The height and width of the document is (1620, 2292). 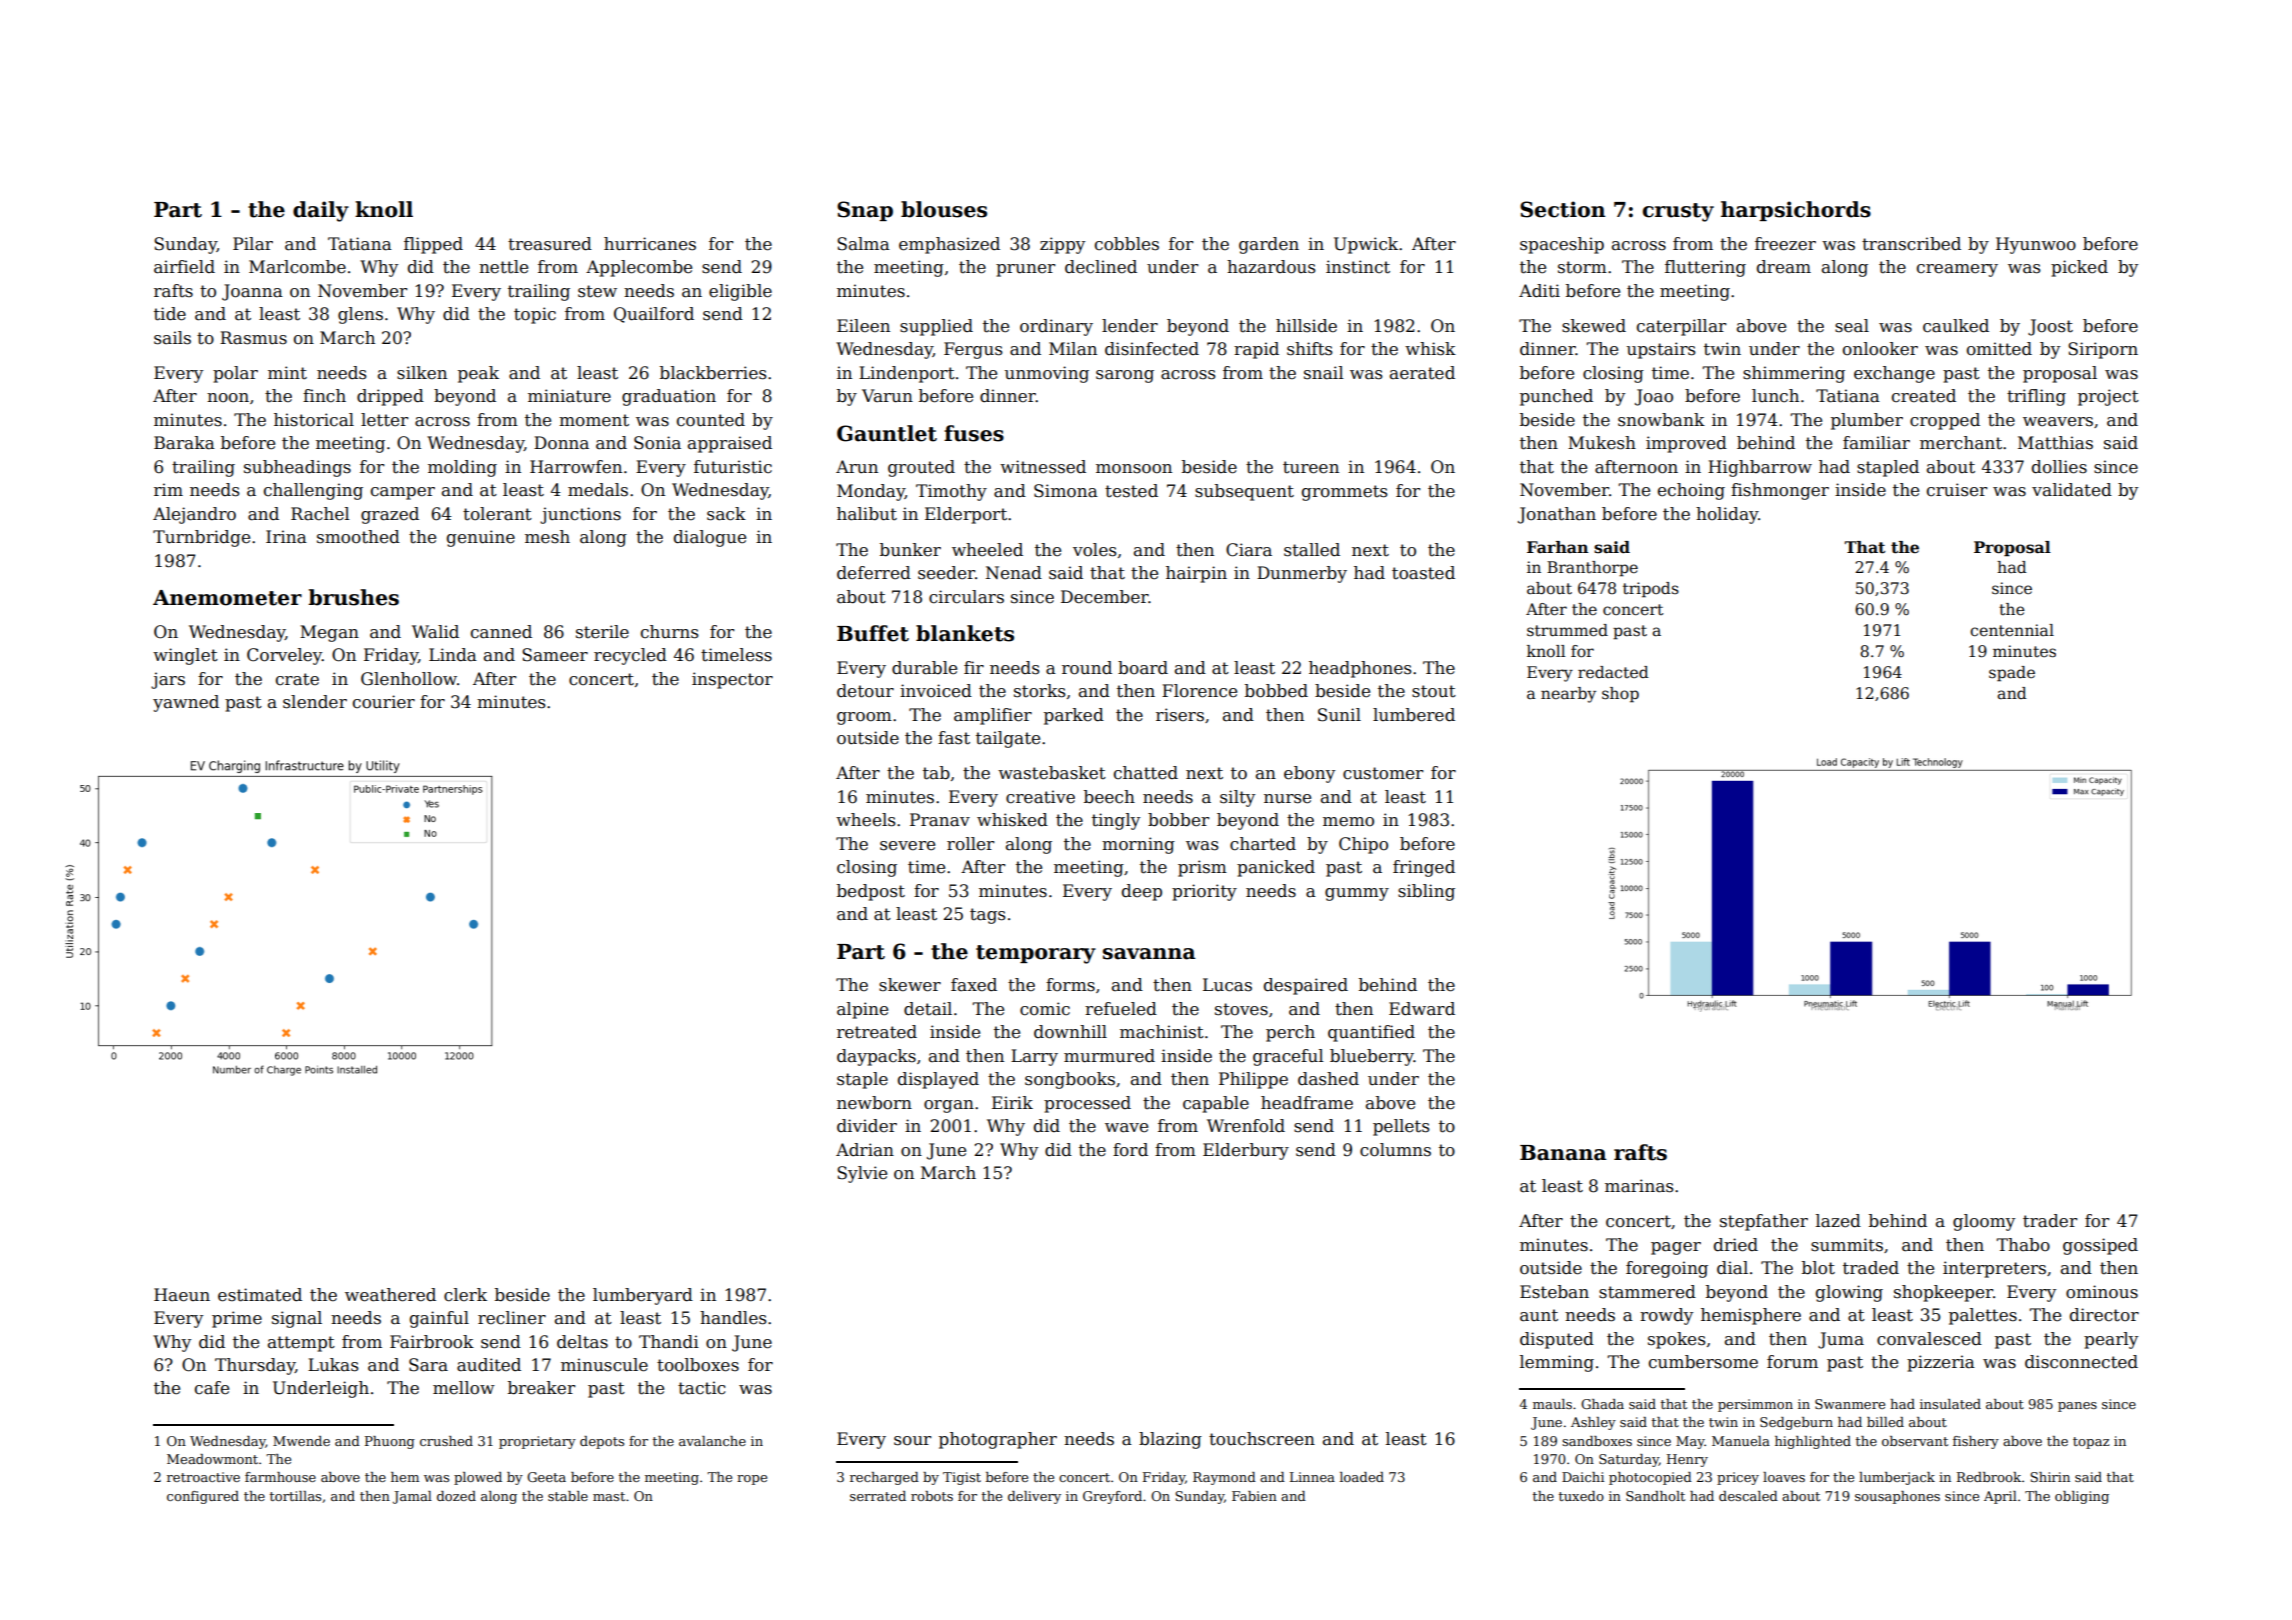 I want to click on Nenad, so click(x=1014, y=573).
